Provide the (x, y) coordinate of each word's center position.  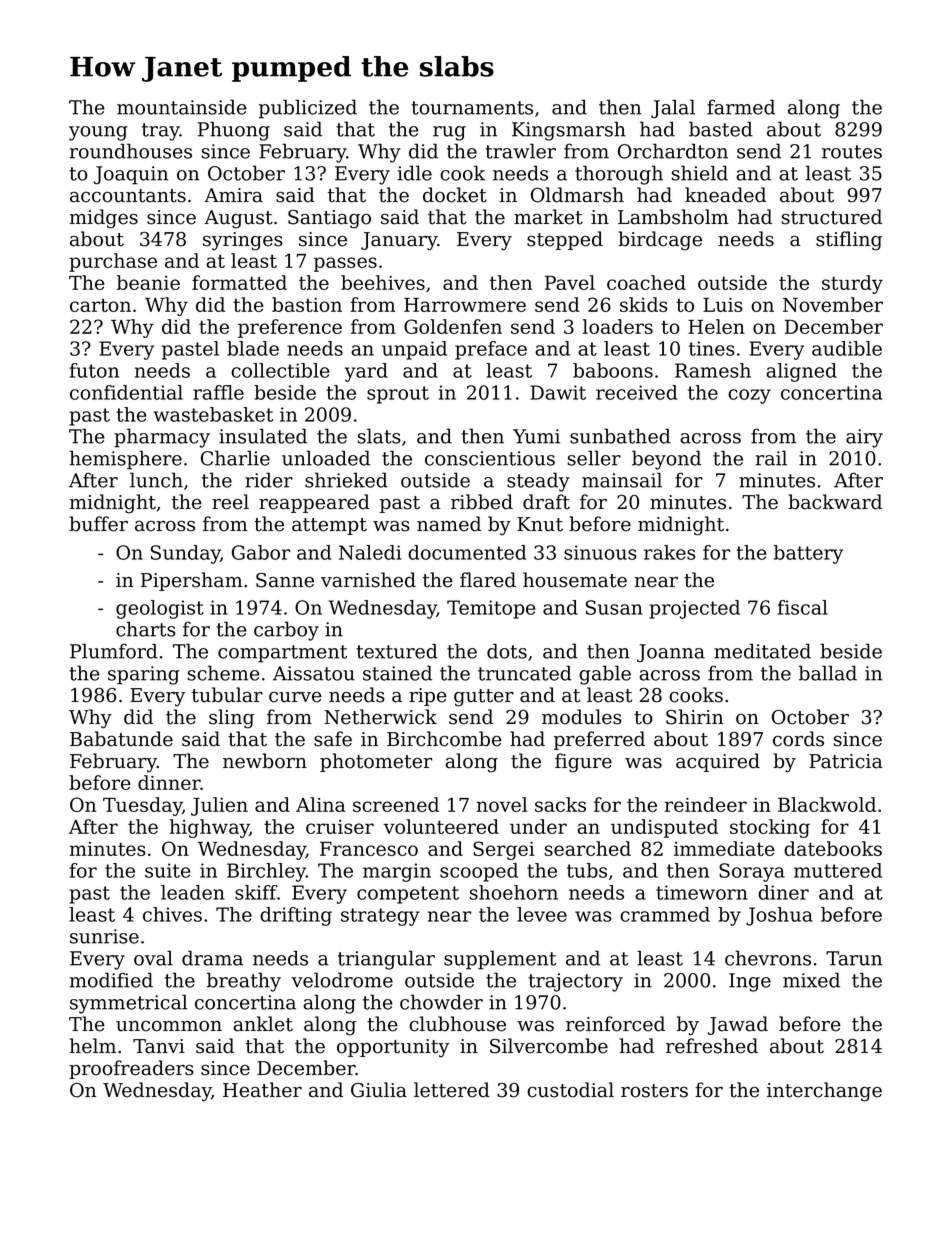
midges (103, 219)
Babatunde (121, 739)
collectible (280, 370)
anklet (263, 1024)
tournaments (472, 108)
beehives (383, 282)
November (833, 304)
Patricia (846, 761)
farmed (741, 107)
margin (397, 872)
